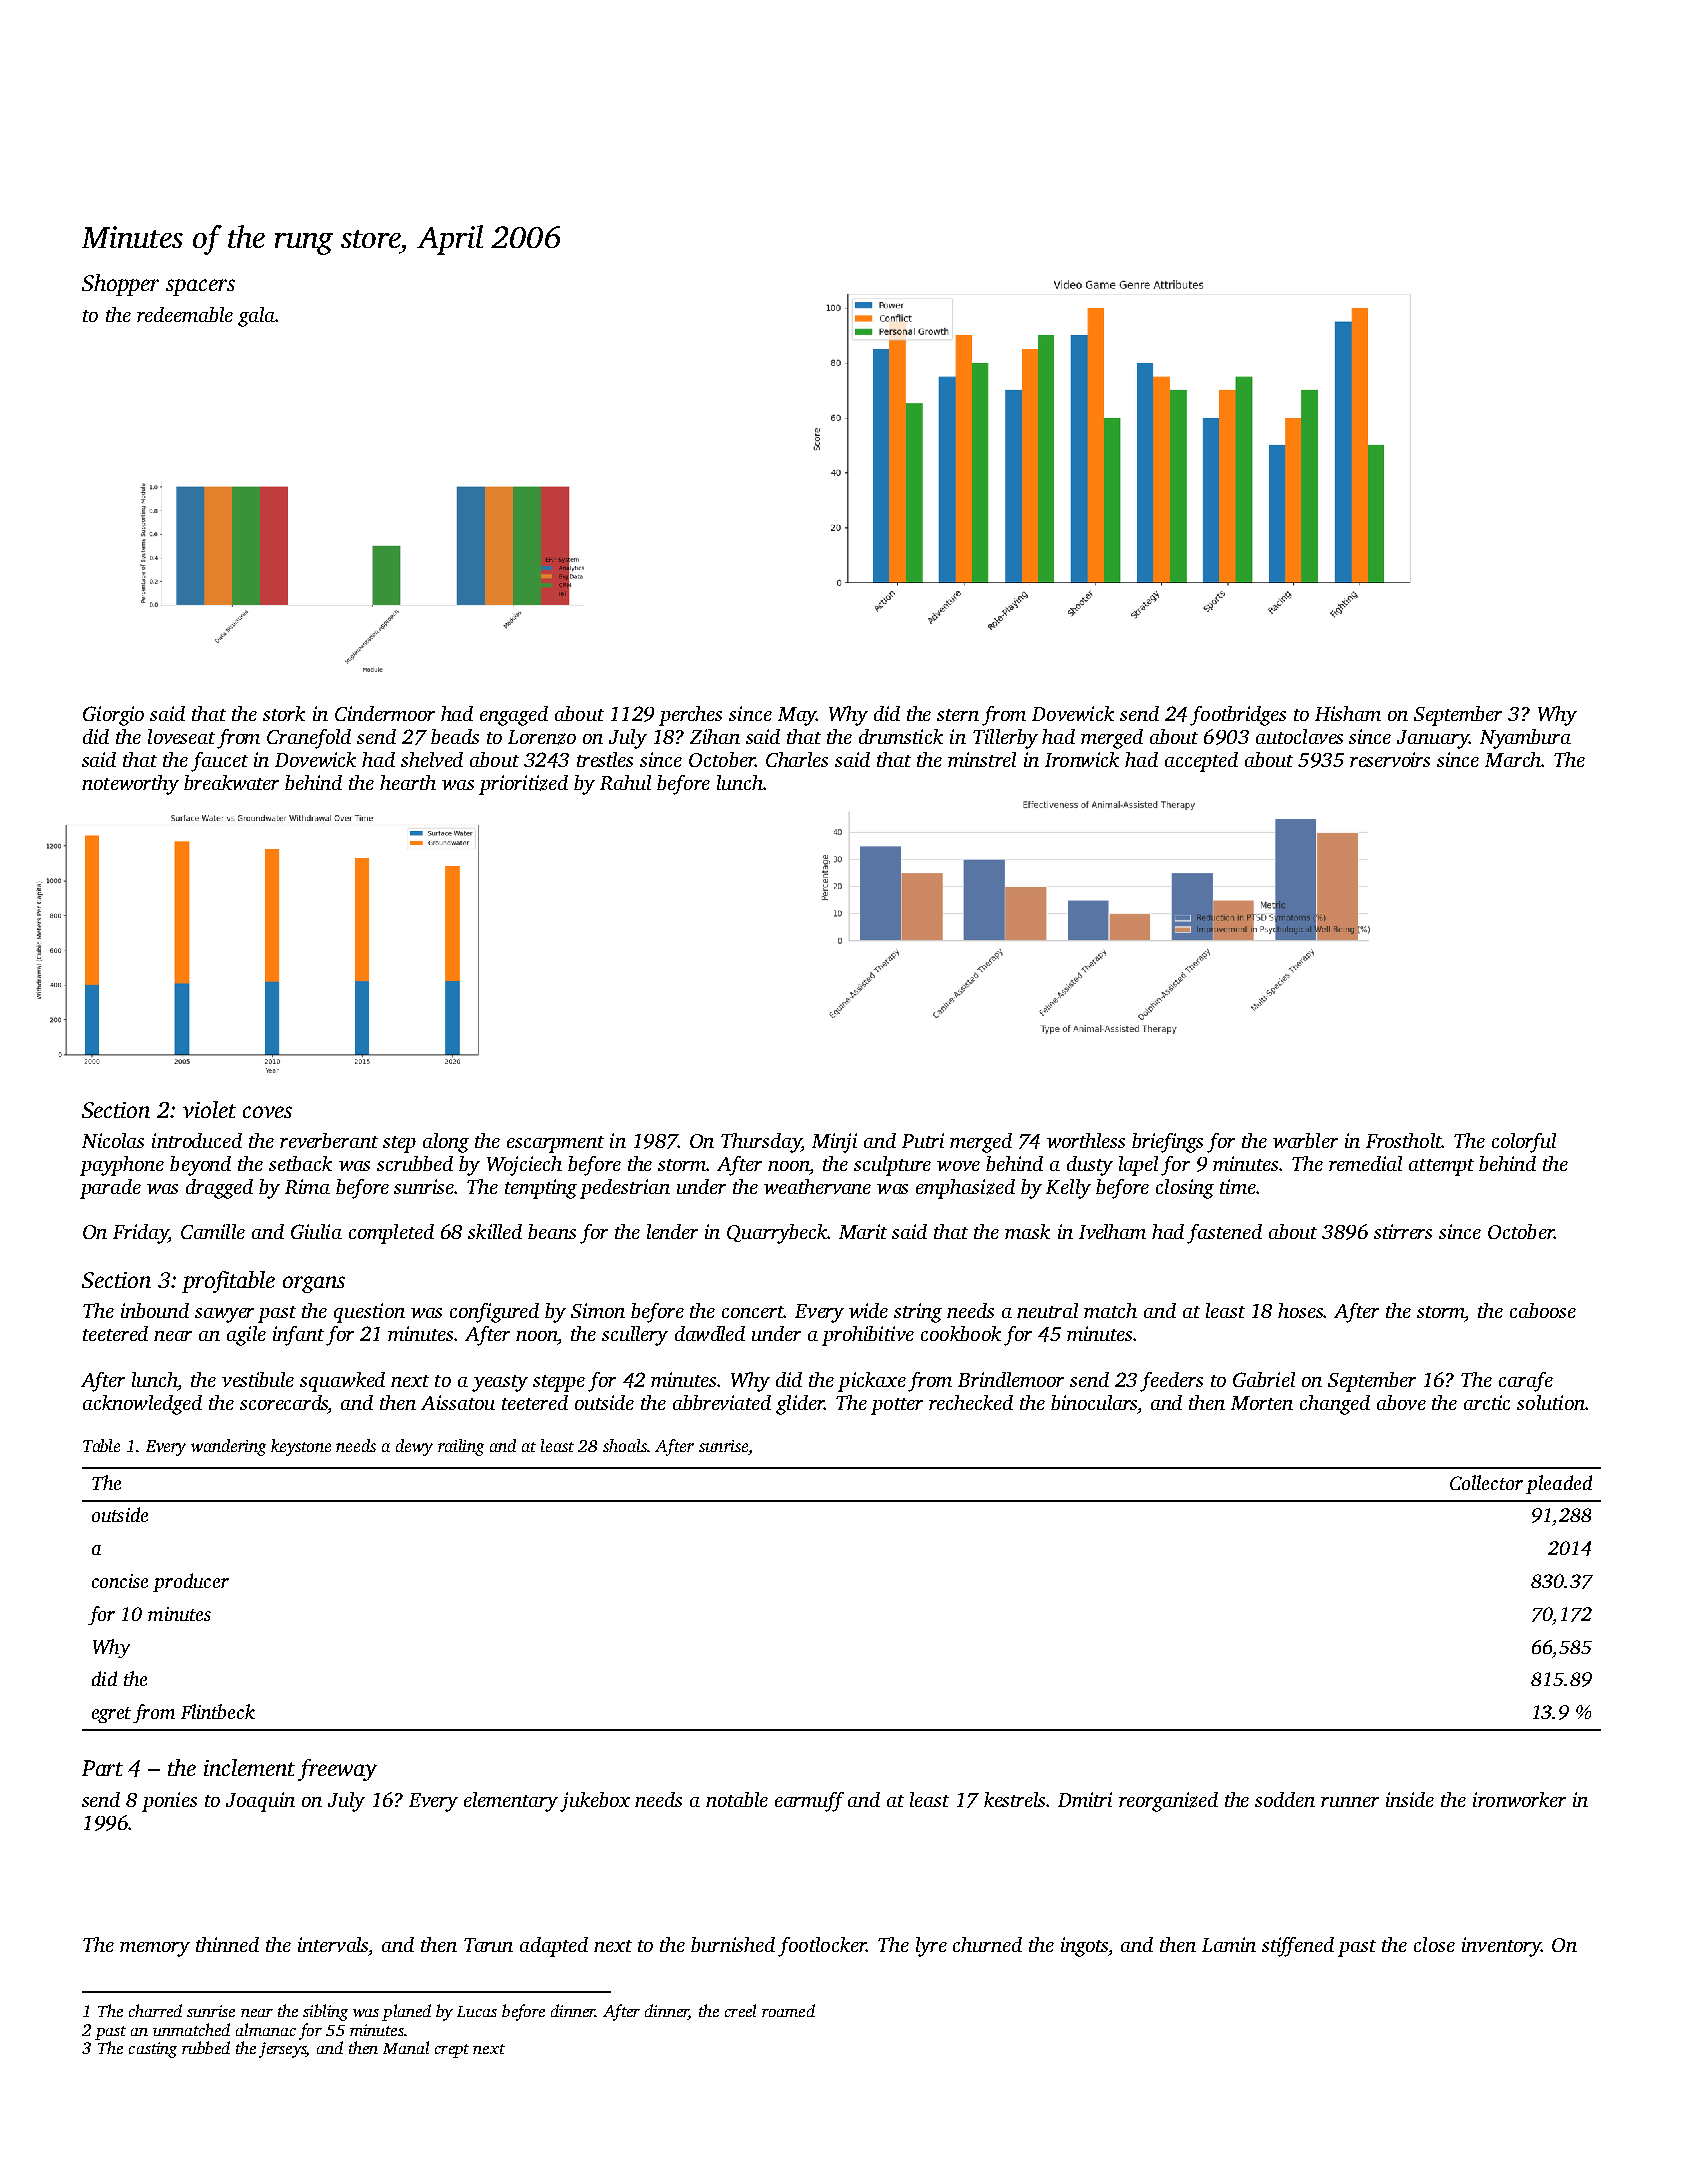 The height and width of the screenshot is (2178, 1683). I want to click on ironworker, so click(1519, 1799).
